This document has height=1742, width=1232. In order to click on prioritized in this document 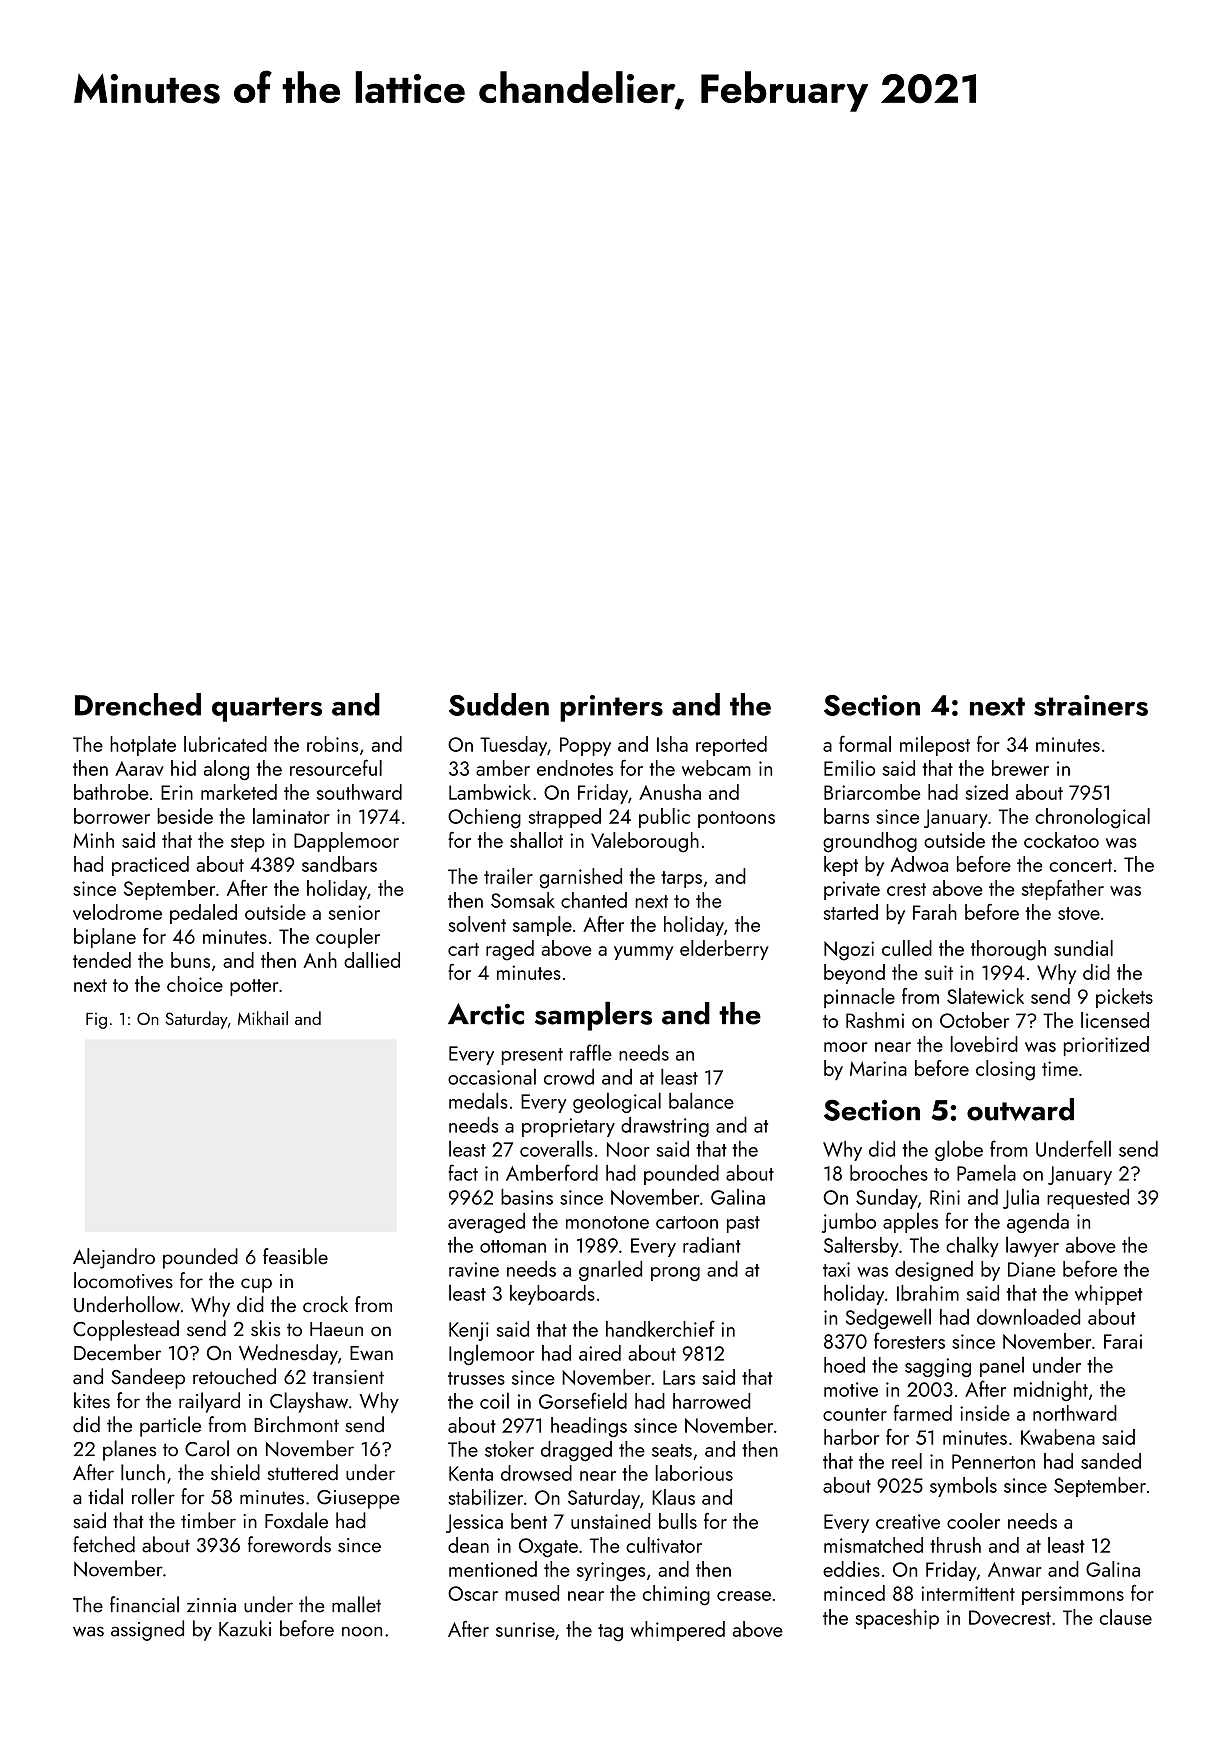, I will do `click(1106, 1046)`.
